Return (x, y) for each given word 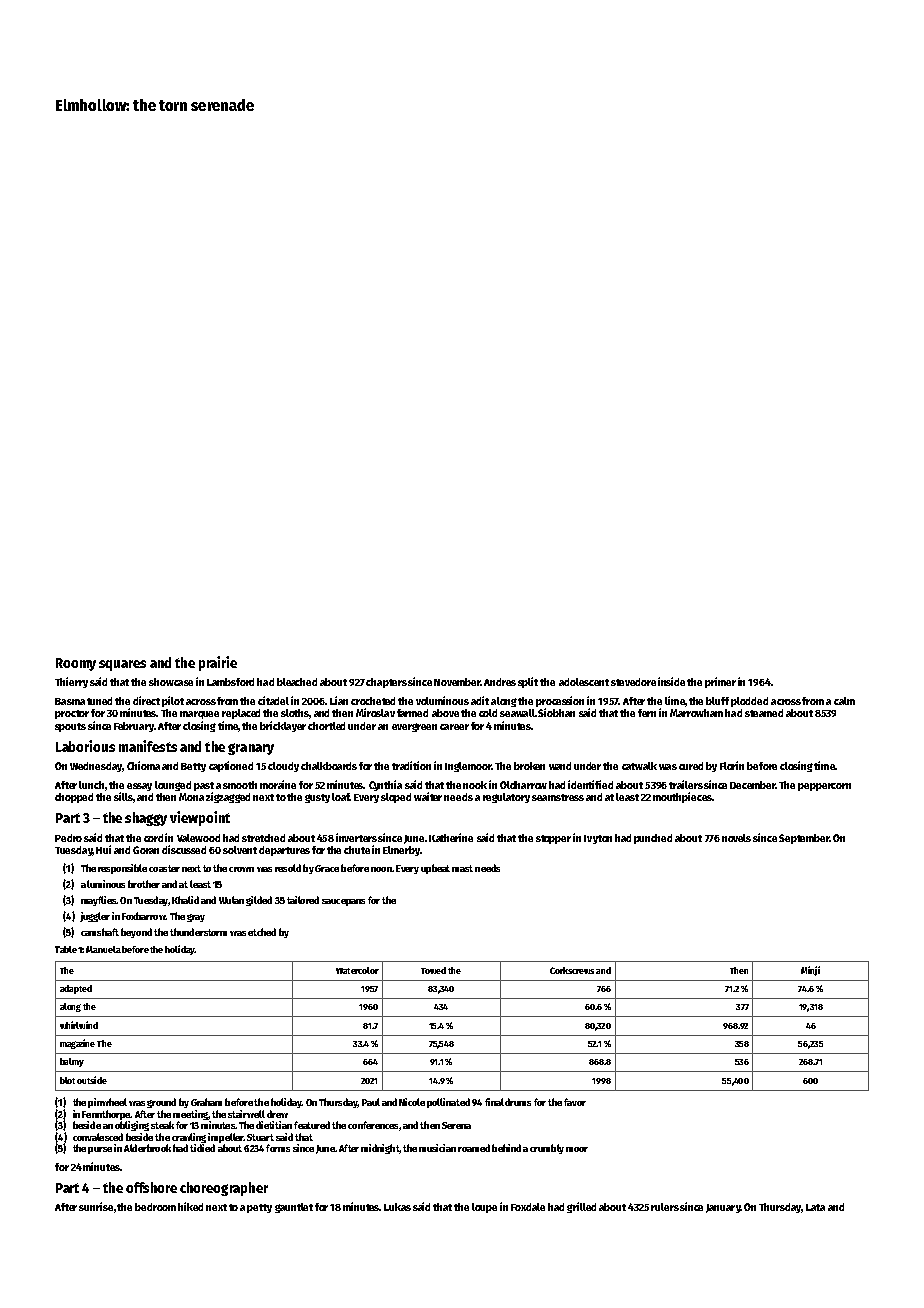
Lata (815, 1207)
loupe (484, 1208)
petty (259, 1208)
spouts (70, 727)
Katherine (451, 837)
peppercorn (824, 787)
